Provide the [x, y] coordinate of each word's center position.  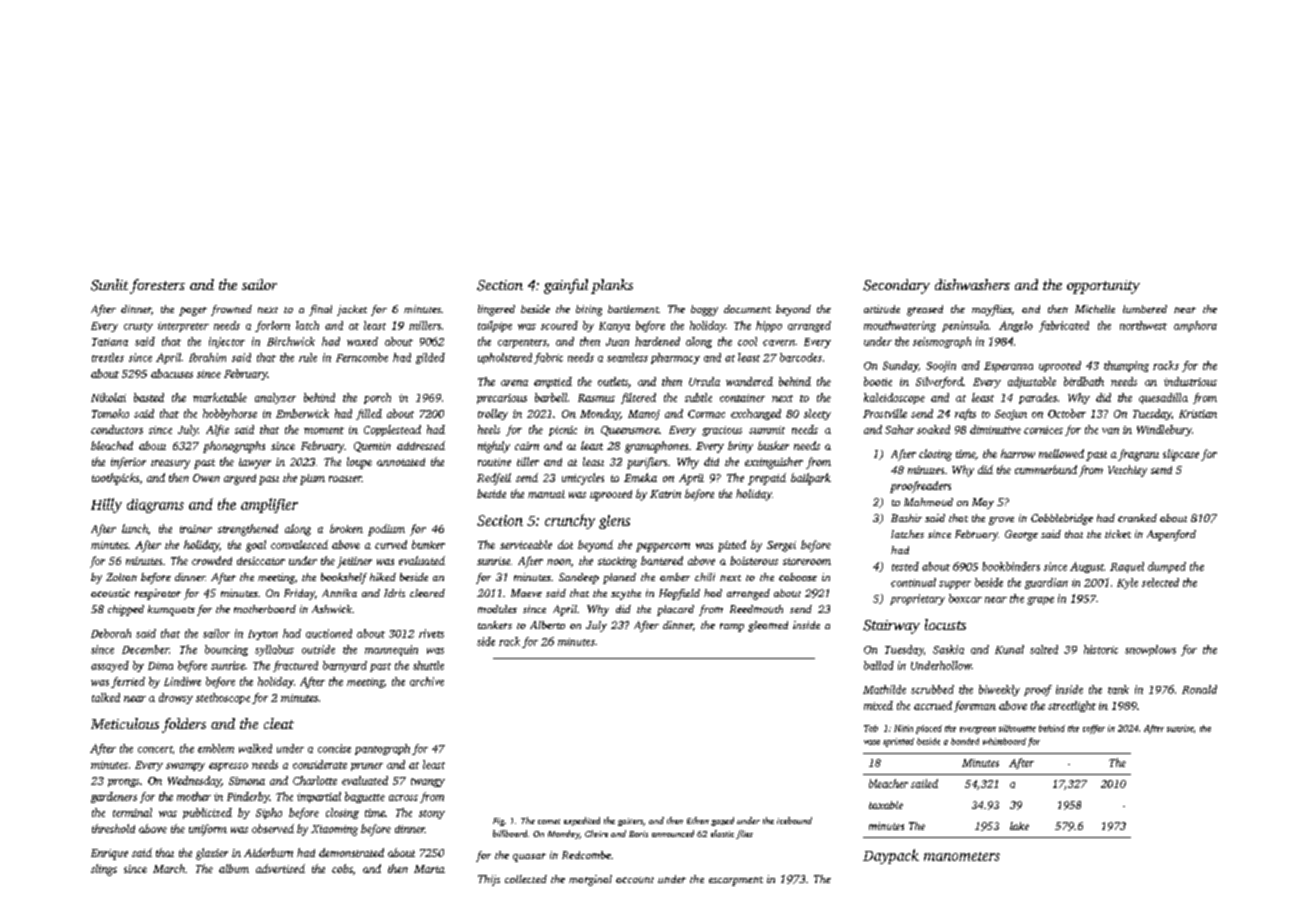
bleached [112, 445]
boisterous [754, 560]
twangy [428, 782]
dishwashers [972, 284]
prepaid [767, 479]
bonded [965, 741]
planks [612, 286]
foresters [157, 286]
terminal [132, 812]
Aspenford [1171, 535]
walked [255, 748]
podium [386, 530]
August [1087, 567]
